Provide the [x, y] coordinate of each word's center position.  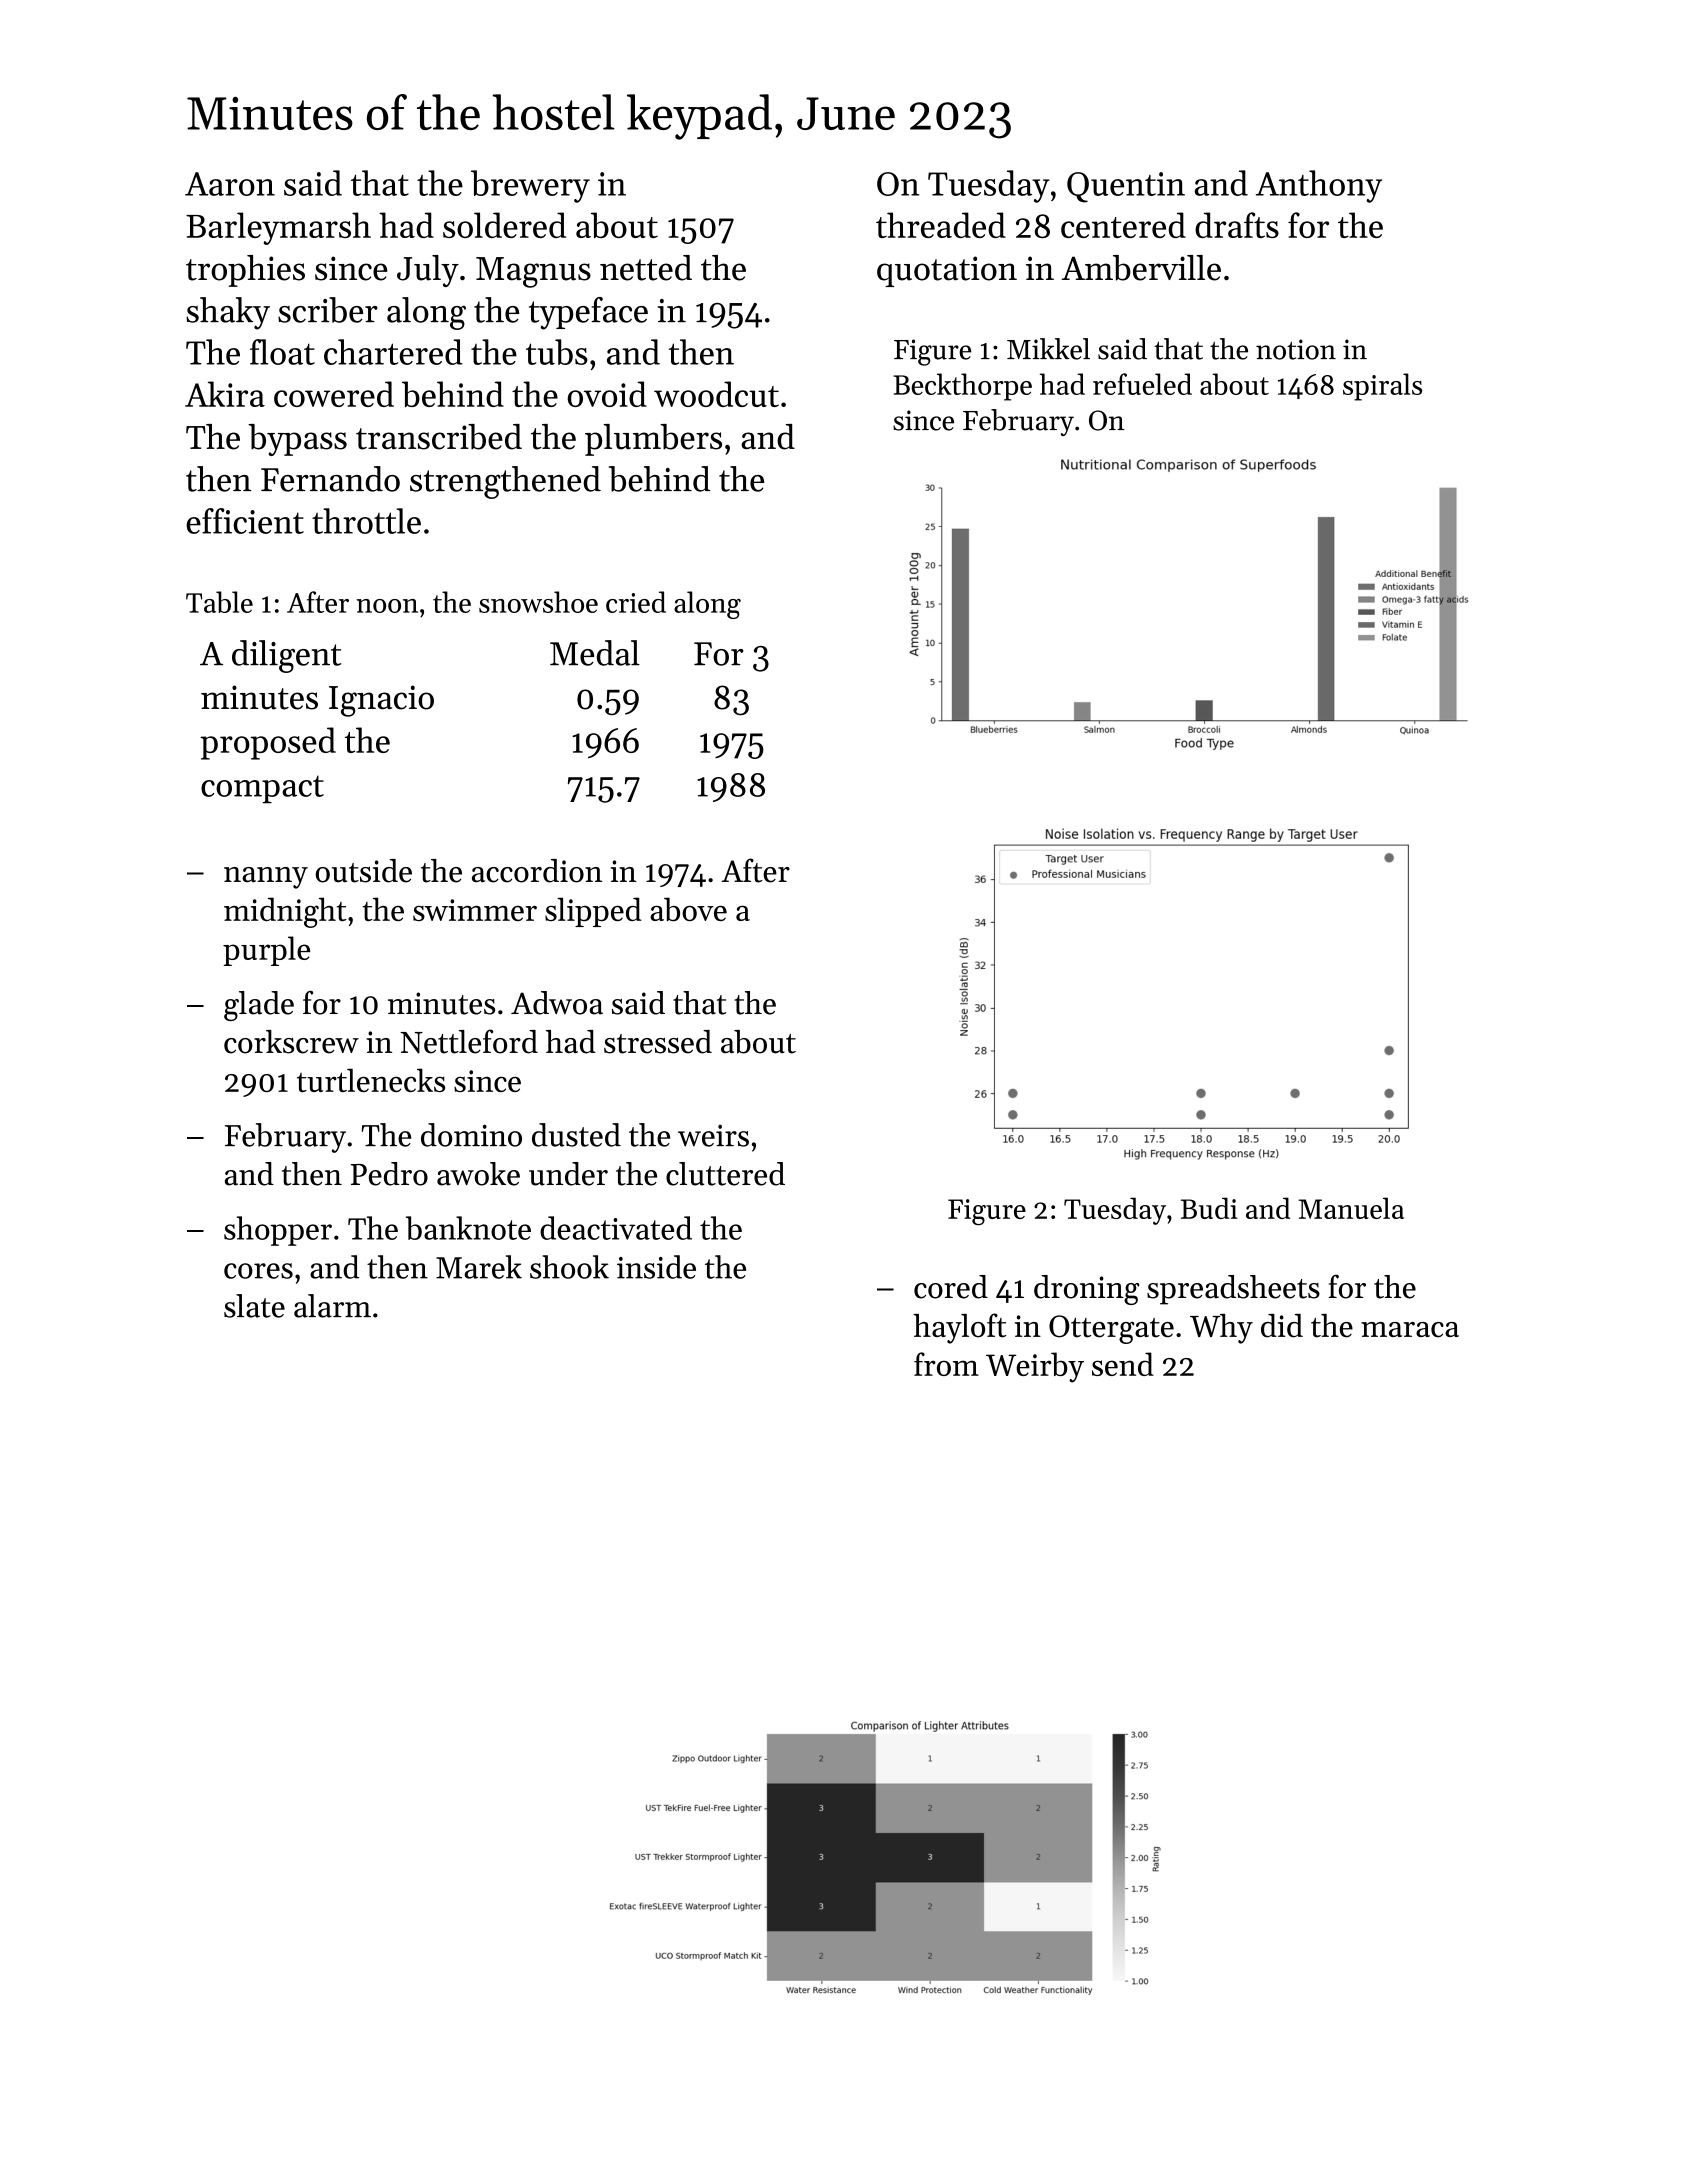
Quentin [1126, 187]
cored [951, 1287]
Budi [1209, 1208]
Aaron [230, 184]
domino [471, 1135]
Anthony [1319, 186]
